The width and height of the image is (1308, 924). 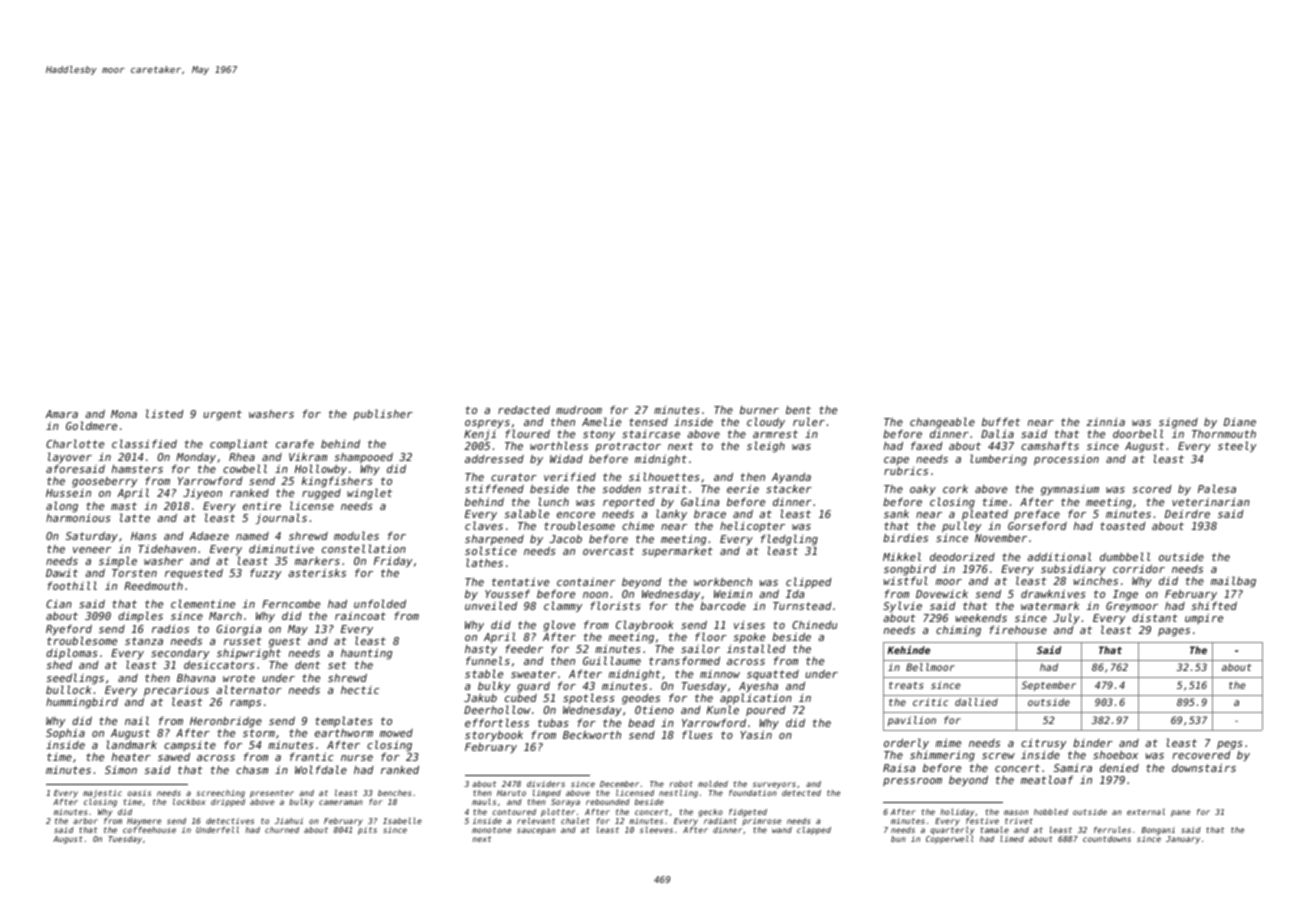 I want to click on churned, so click(x=282, y=830).
